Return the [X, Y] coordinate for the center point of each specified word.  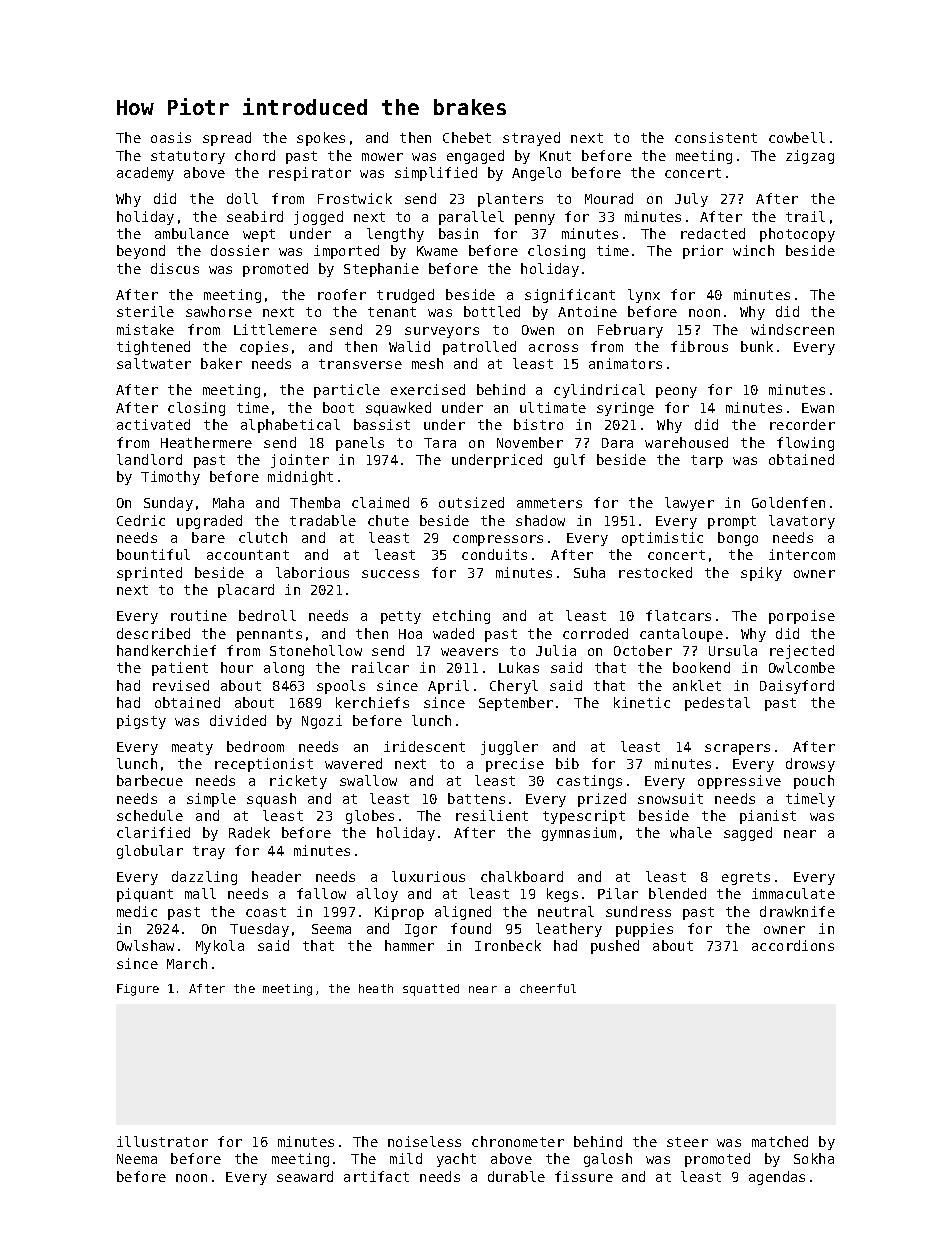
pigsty [141, 722]
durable [516, 1176]
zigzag [810, 157]
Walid [409, 346]
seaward [305, 1176]
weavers [469, 652]
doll [242, 198]
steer [687, 1142]
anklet [697, 685]
